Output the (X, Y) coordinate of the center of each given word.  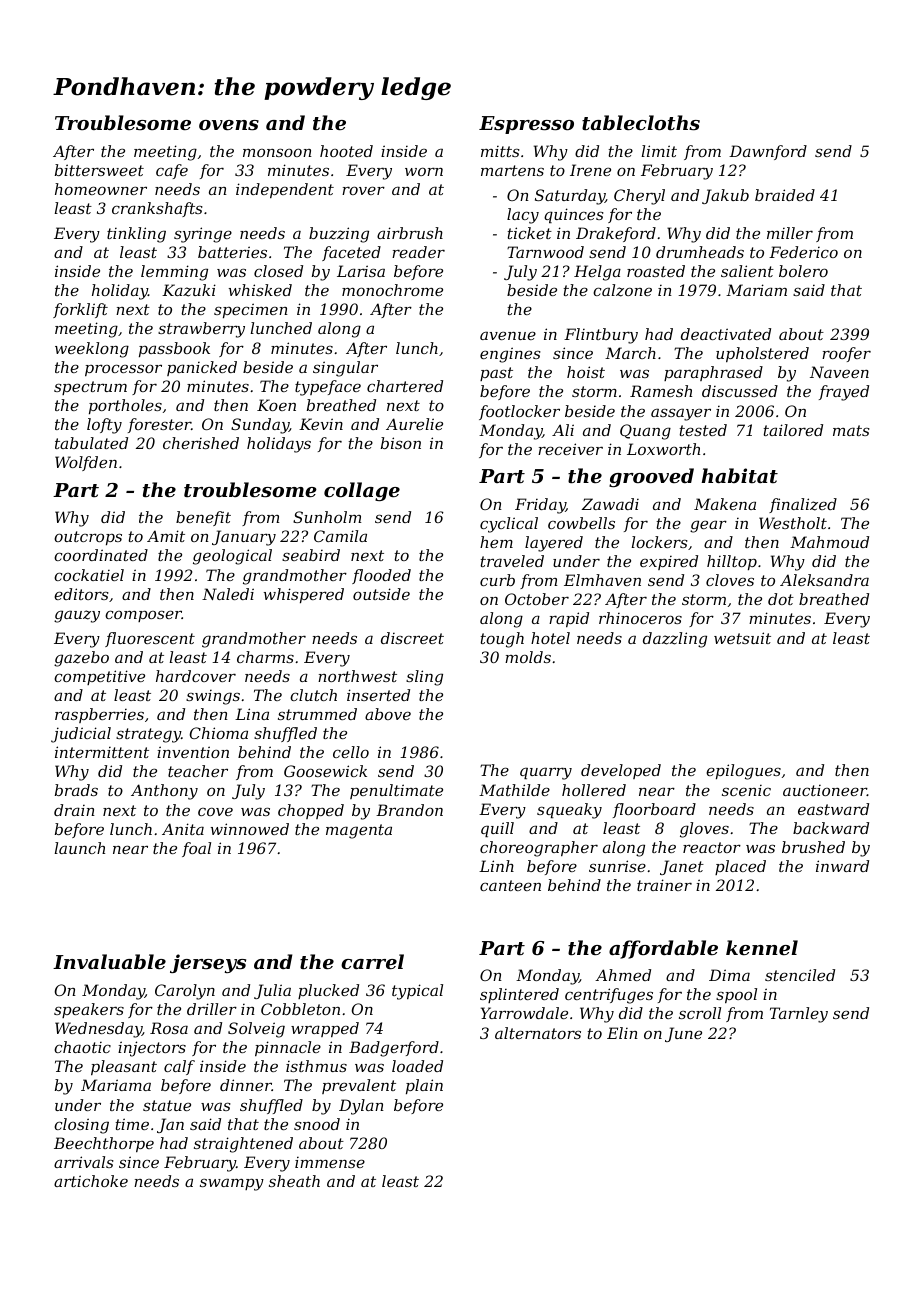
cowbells (581, 523)
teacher (198, 771)
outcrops (88, 538)
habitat (740, 475)
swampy (232, 1184)
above (388, 714)
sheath (294, 1181)
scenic (746, 790)
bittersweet (99, 170)
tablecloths (641, 123)
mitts (500, 151)
